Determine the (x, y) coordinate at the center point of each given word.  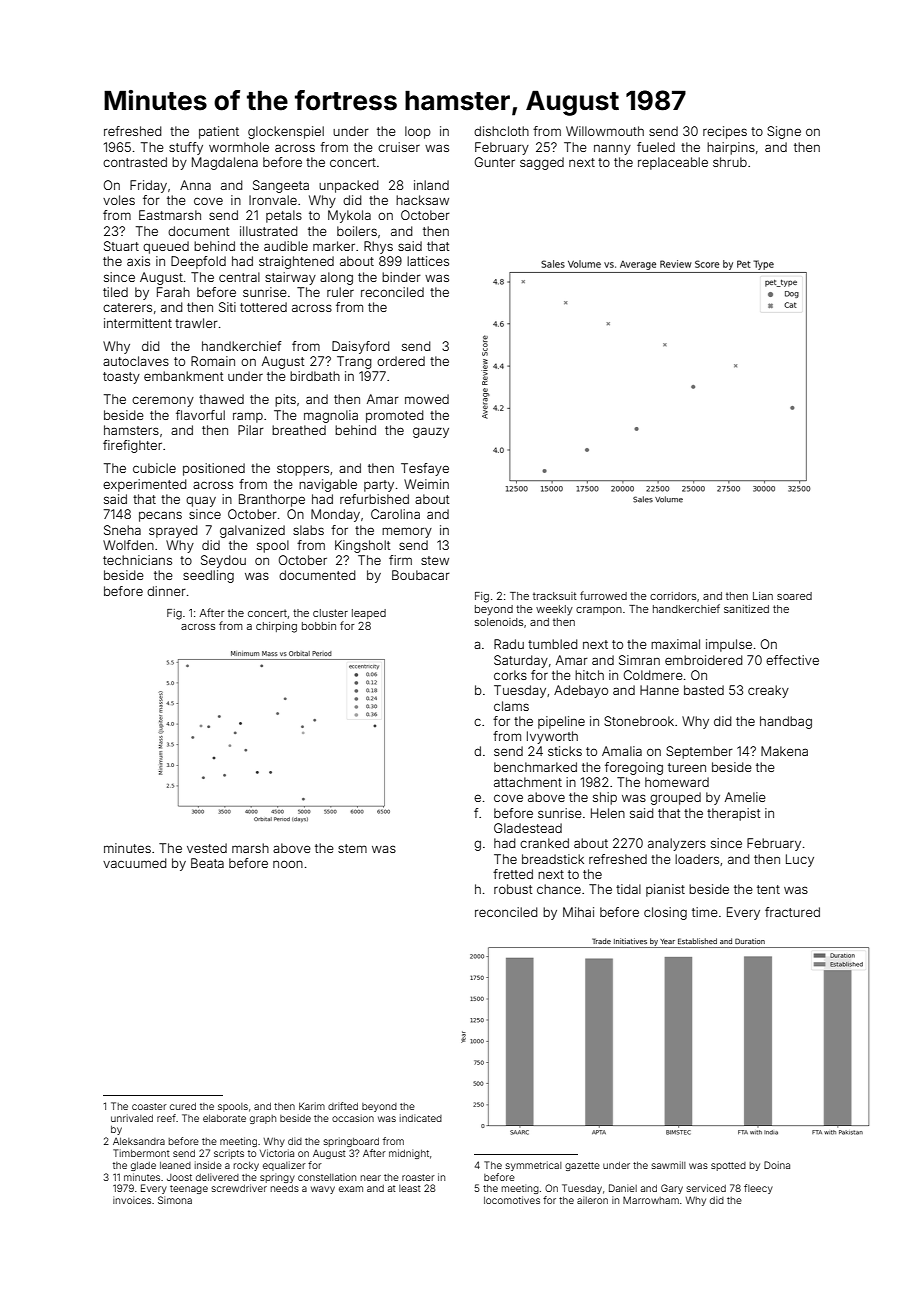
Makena (784, 751)
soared (794, 596)
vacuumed (135, 863)
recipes (725, 132)
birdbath (315, 376)
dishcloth (501, 131)
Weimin (426, 484)
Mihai (578, 912)
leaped (369, 614)
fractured (792, 912)
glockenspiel (286, 132)
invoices (132, 1200)
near (371, 1178)
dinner (166, 591)
